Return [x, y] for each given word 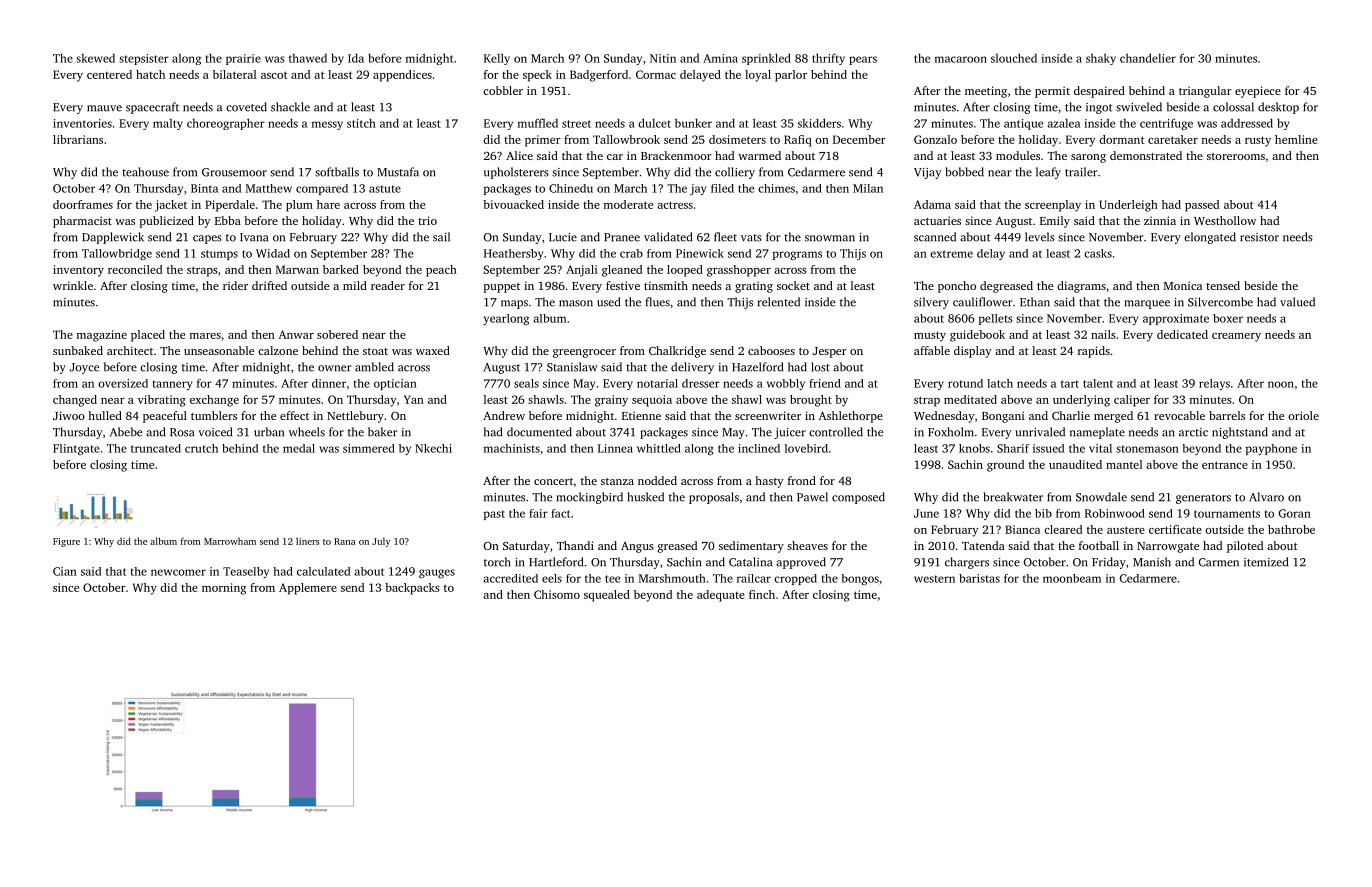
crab [631, 253]
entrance [1225, 465]
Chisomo [557, 594]
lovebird [806, 448]
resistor [1259, 237]
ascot [274, 75]
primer [543, 141]
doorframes [83, 204]
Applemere [308, 589]
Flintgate [76, 449]
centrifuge [1166, 124]
